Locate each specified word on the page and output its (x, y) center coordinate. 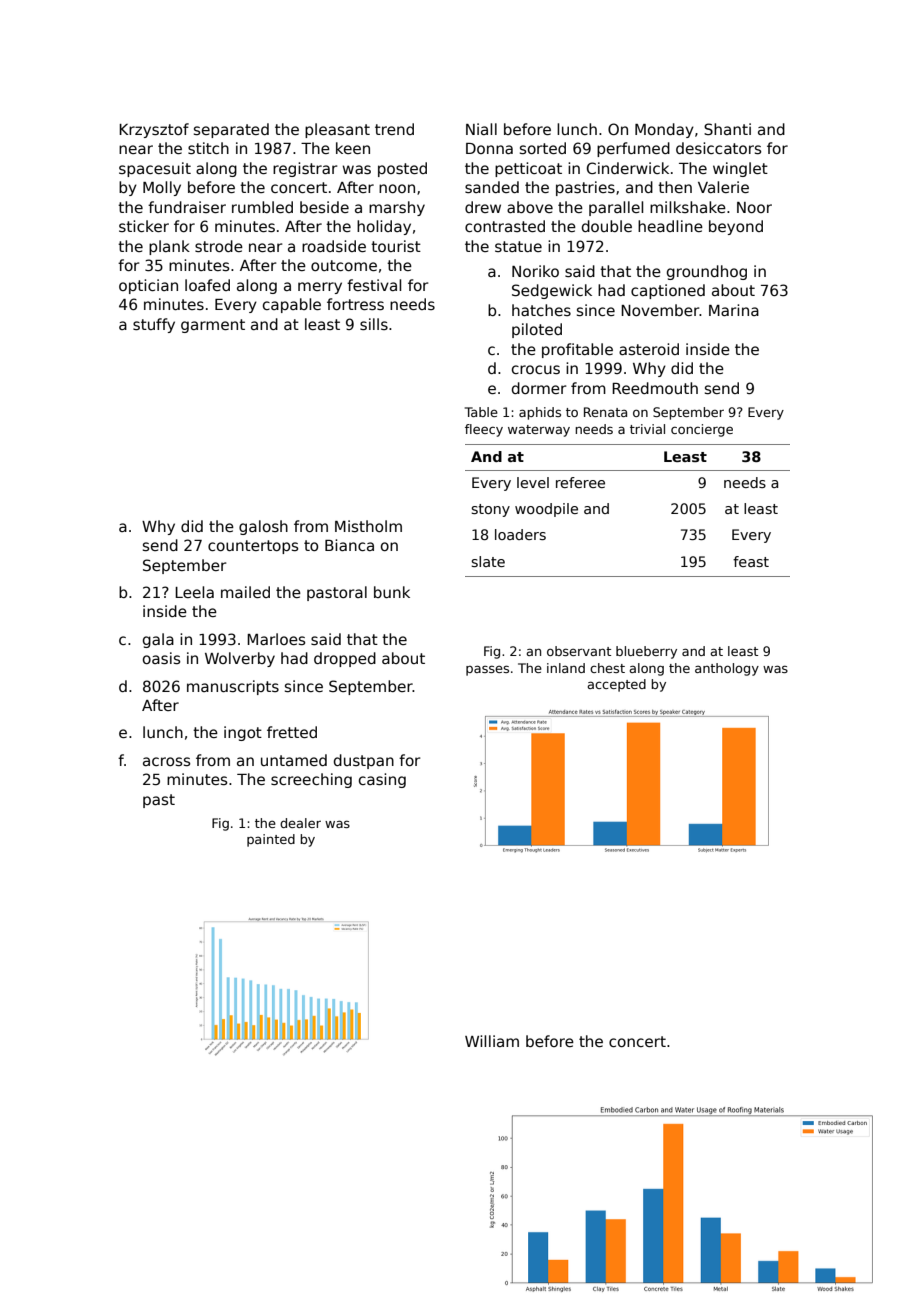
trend (394, 129)
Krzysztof (154, 130)
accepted (616, 685)
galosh (263, 527)
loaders (520, 534)
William (492, 1041)
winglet (740, 169)
